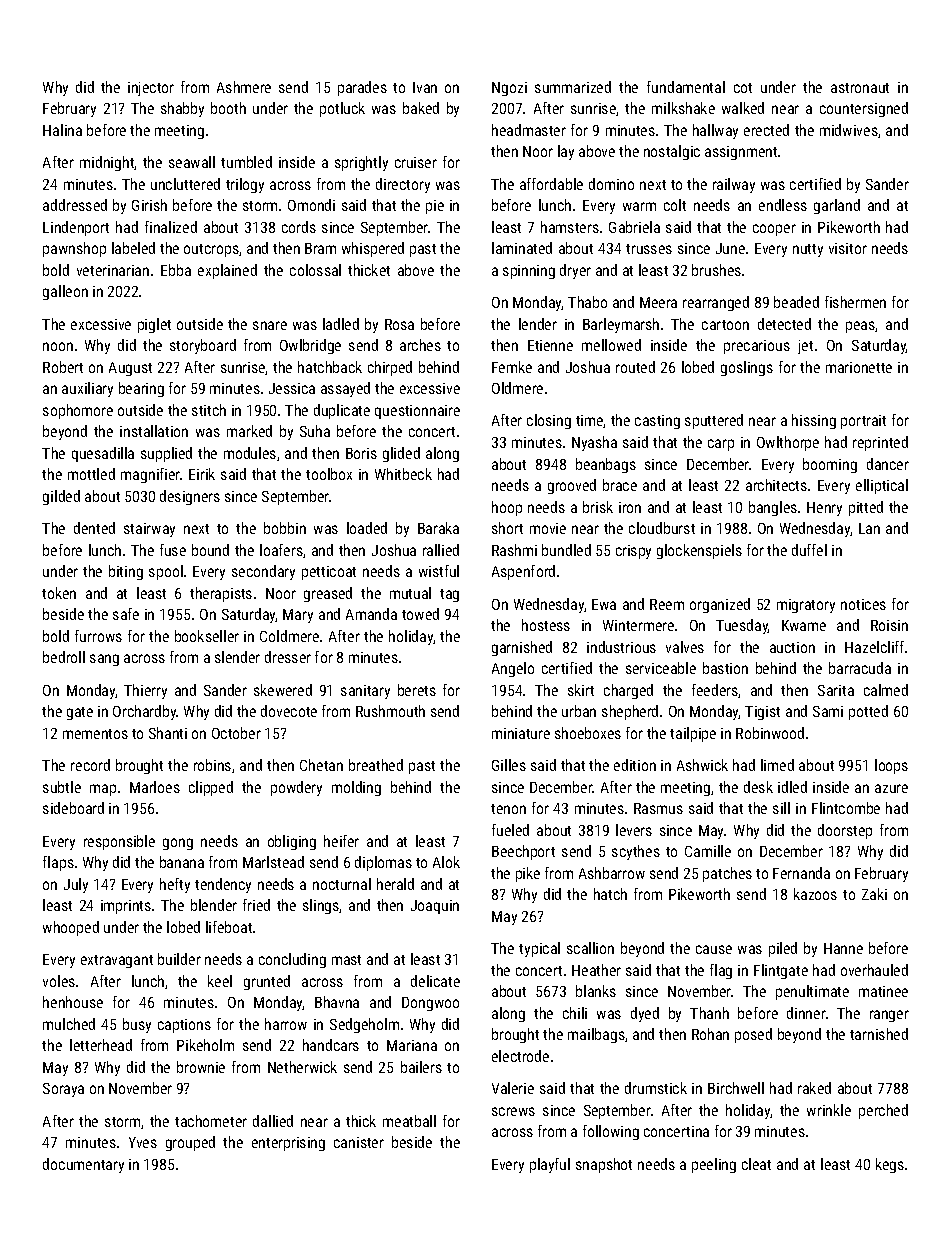  Describe the element at coordinates (151, 89) in the screenshot. I see `injector` at that location.
